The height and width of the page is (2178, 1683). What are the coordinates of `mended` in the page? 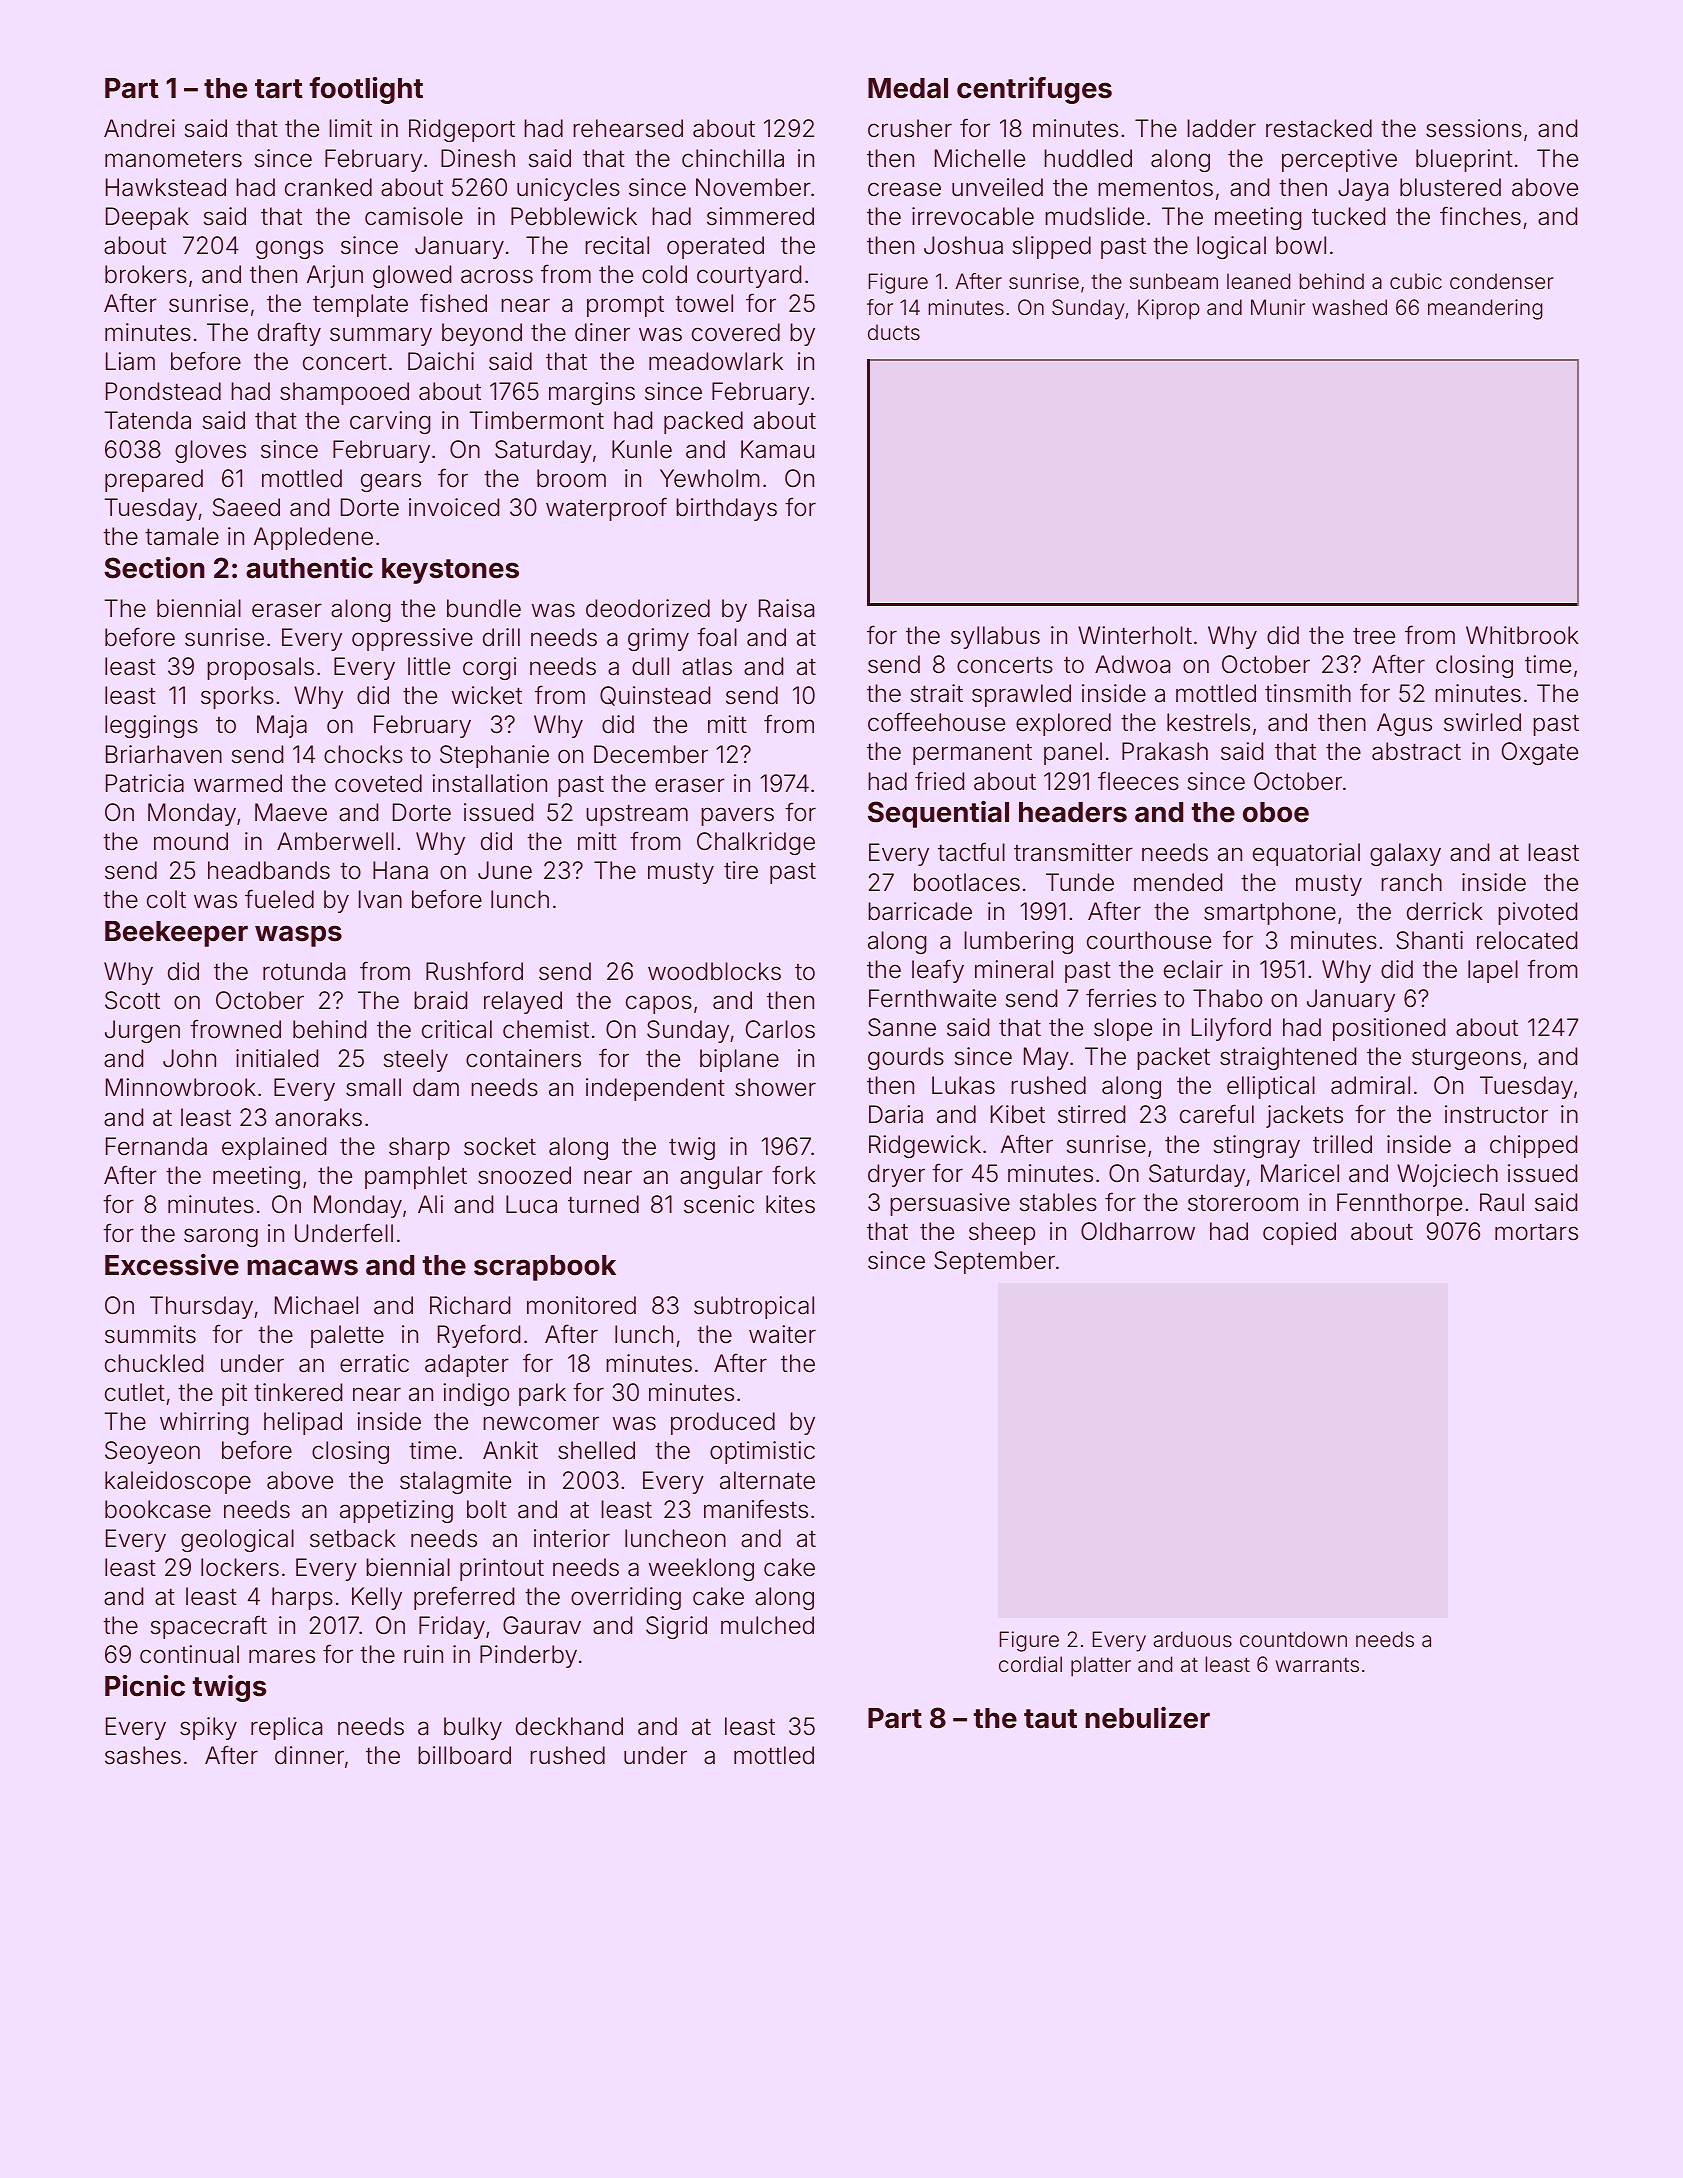 It's located at (1178, 882).
